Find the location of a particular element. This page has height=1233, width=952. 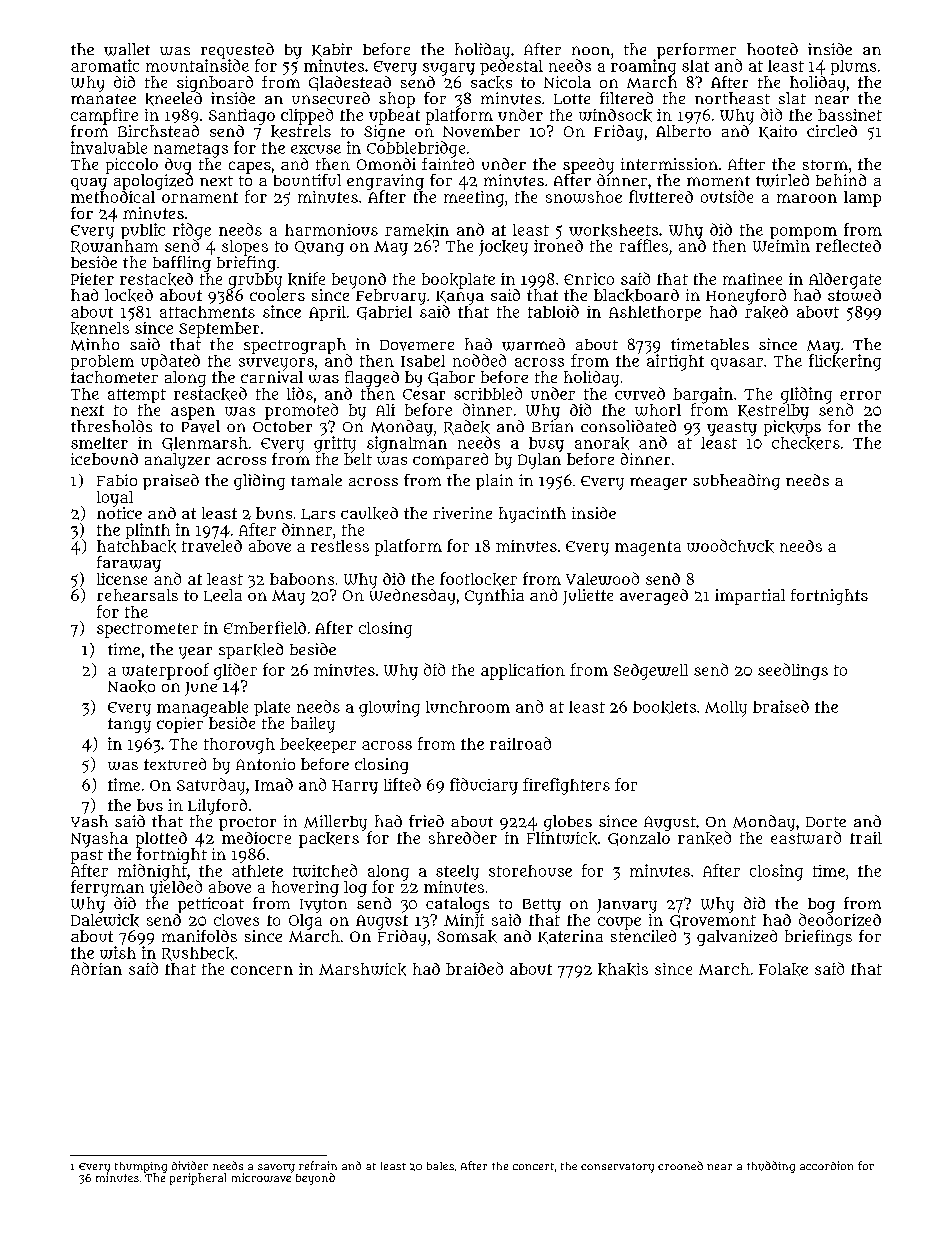

wallet is located at coordinates (127, 49).
